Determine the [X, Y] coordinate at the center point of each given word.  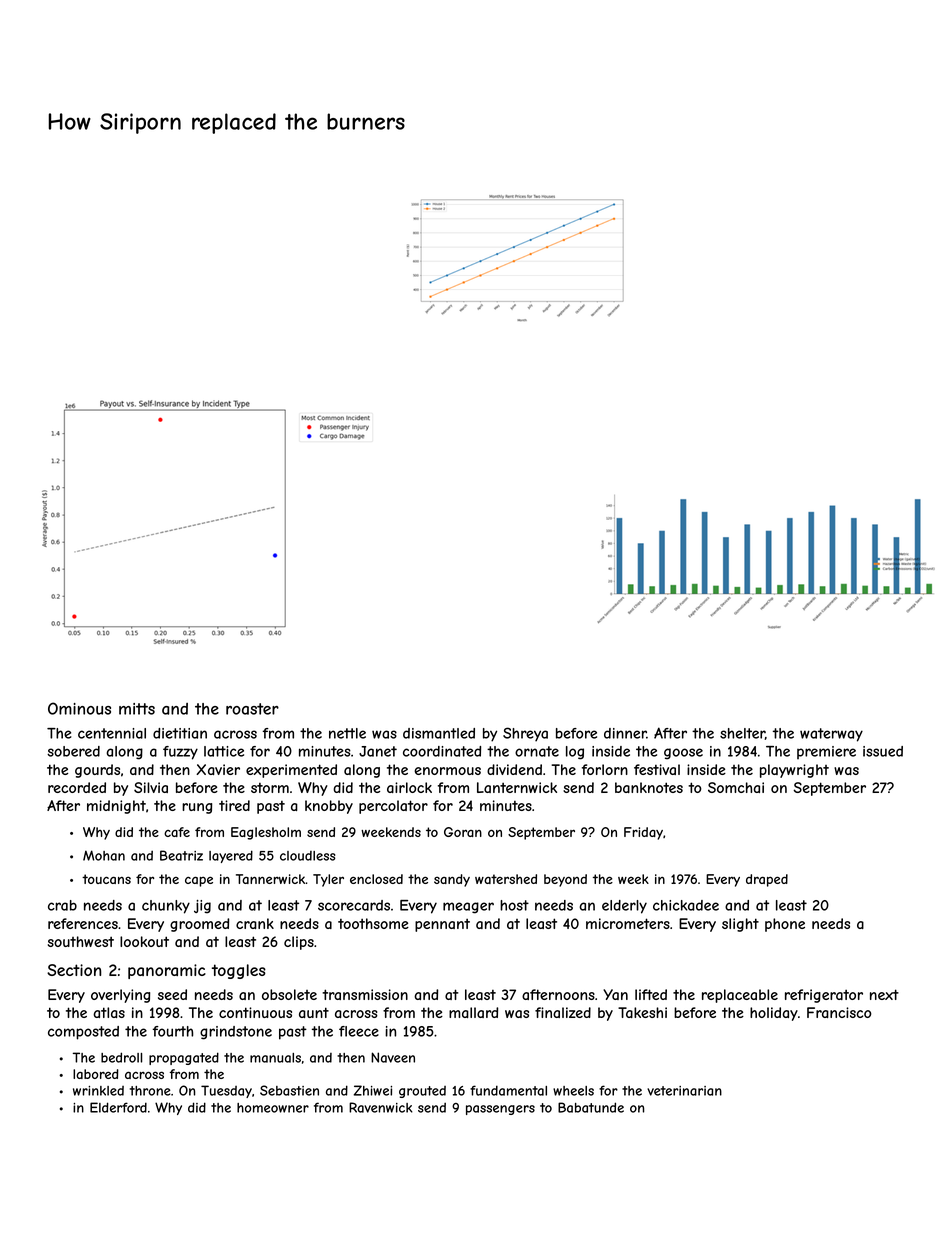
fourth [173, 1031]
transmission [365, 994]
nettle [347, 733]
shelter [742, 733]
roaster [252, 709]
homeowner [273, 1108]
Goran [463, 832]
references [83, 923]
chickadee [686, 905]
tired [234, 805]
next [884, 994]
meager [468, 908]
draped [767, 880]
